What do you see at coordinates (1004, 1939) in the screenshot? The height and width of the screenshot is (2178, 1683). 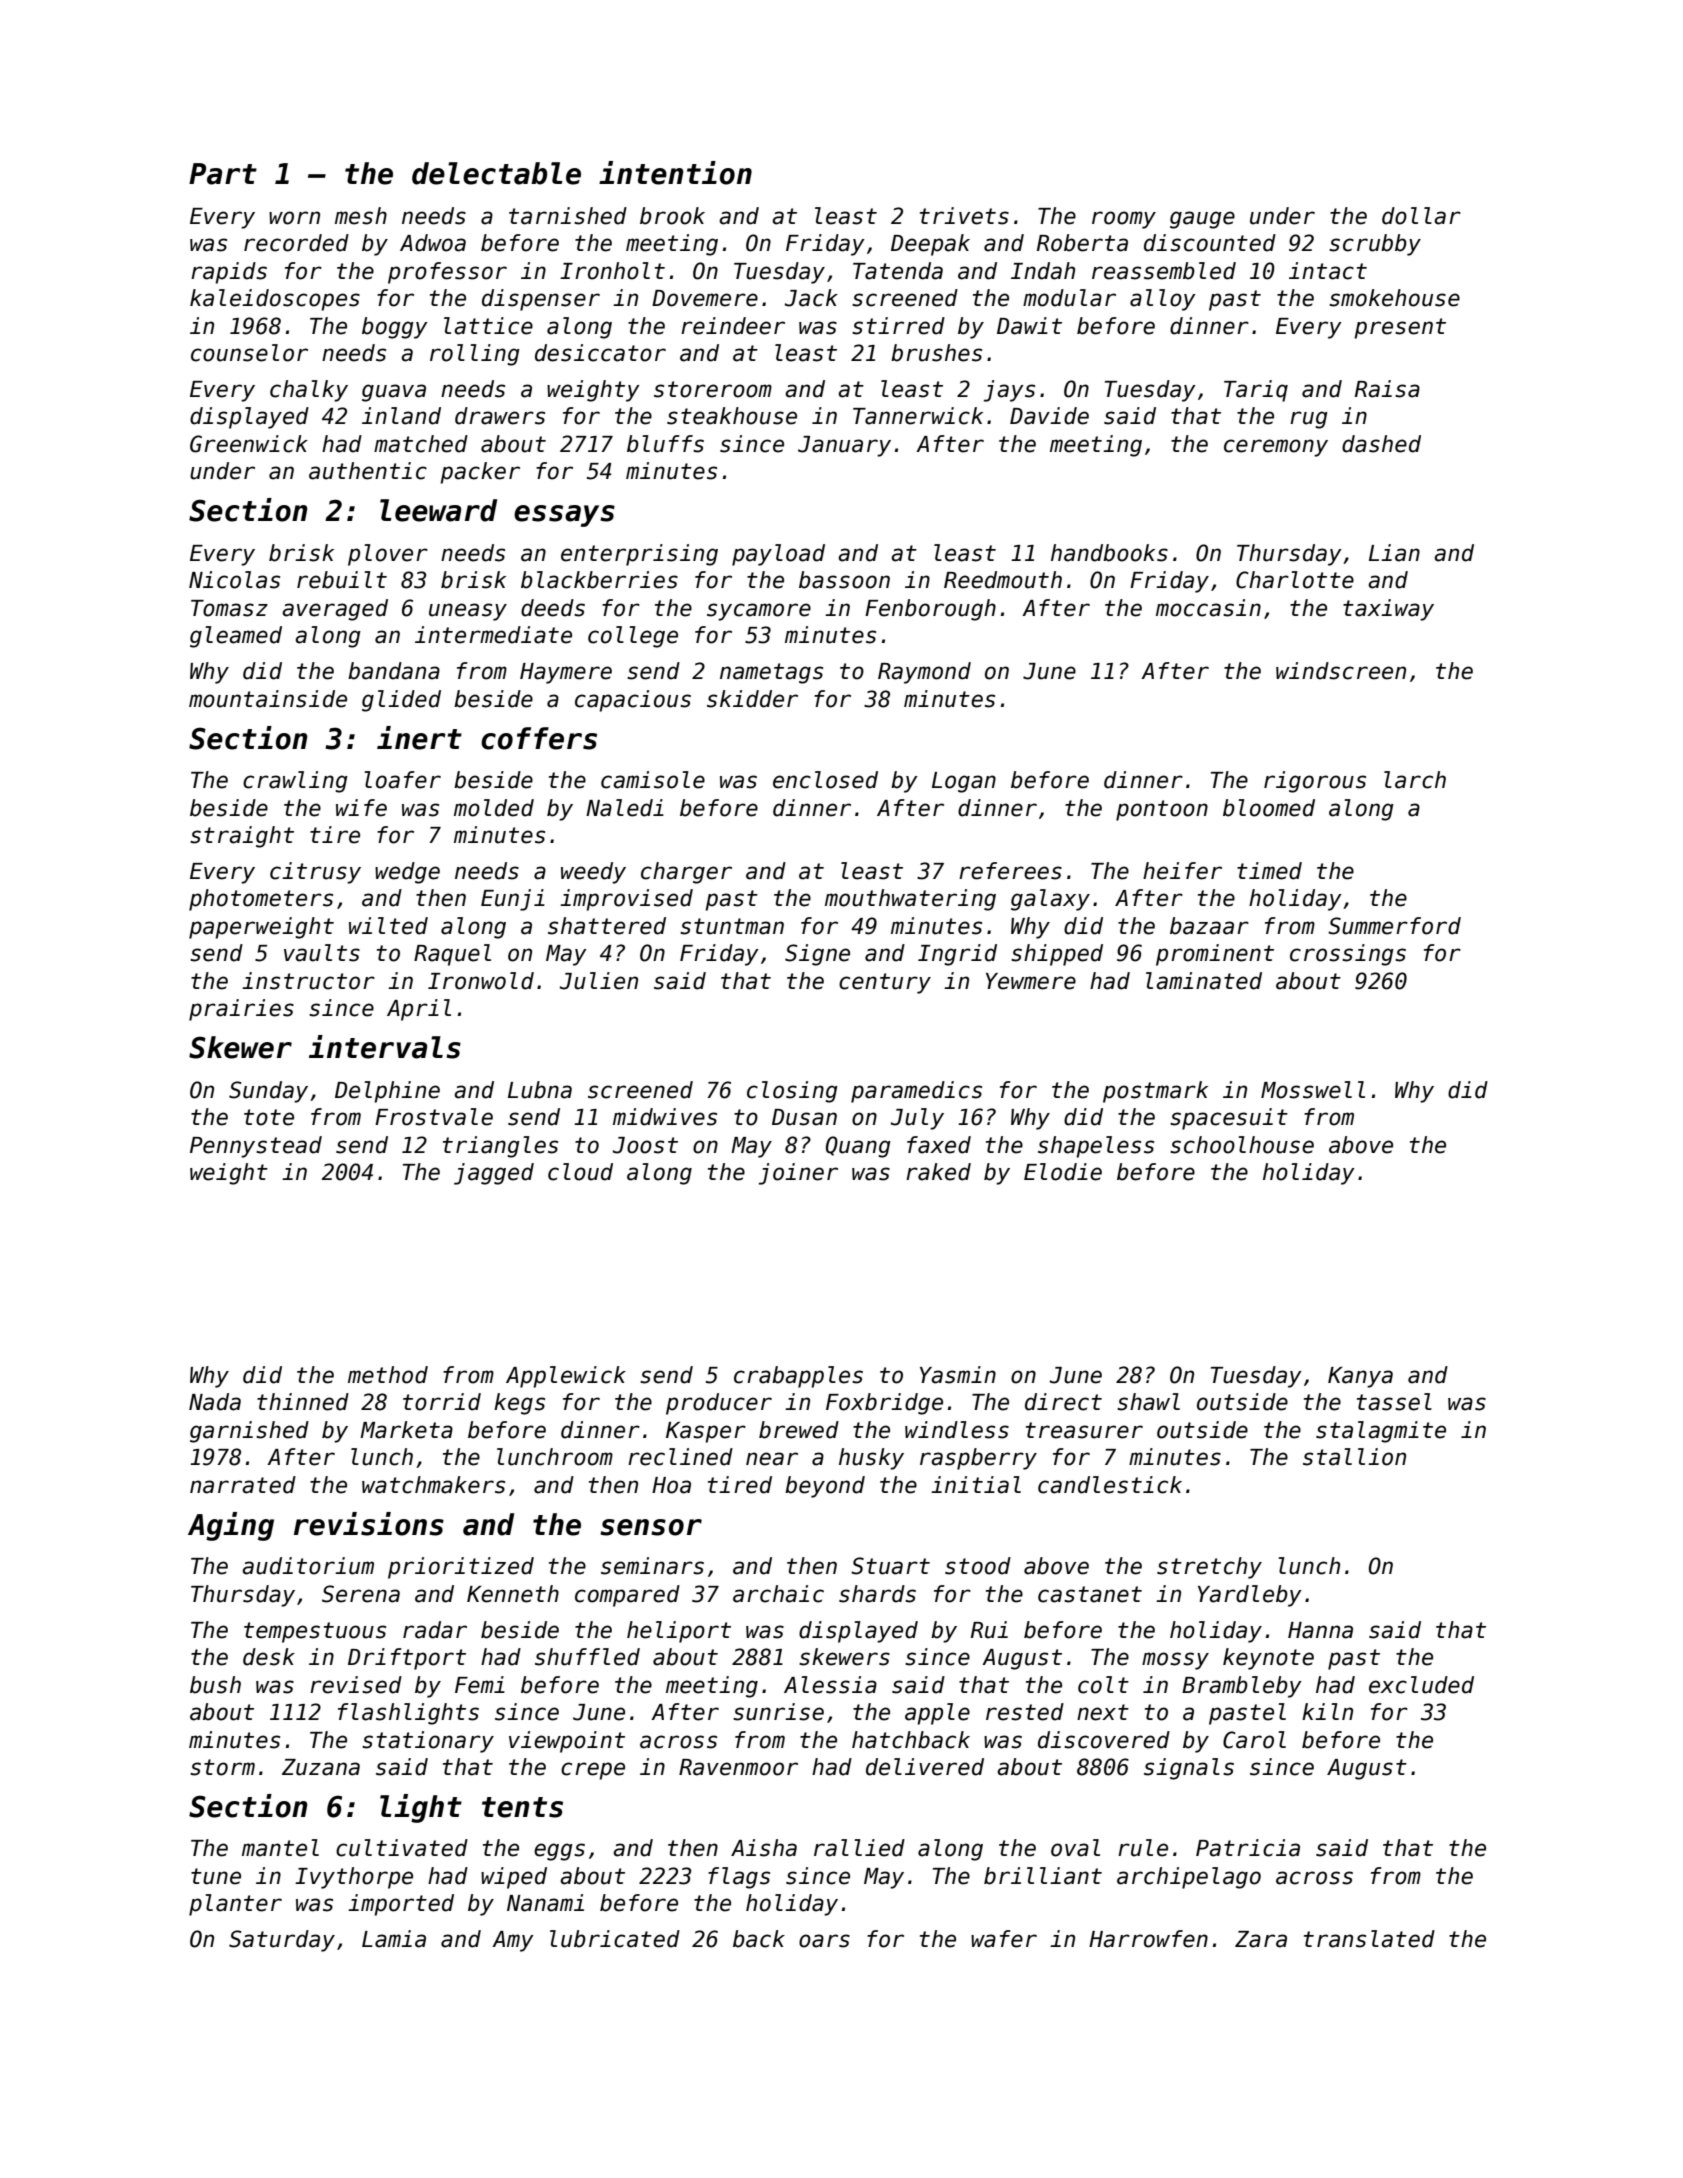 I see `wafer` at bounding box center [1004, 1939].
